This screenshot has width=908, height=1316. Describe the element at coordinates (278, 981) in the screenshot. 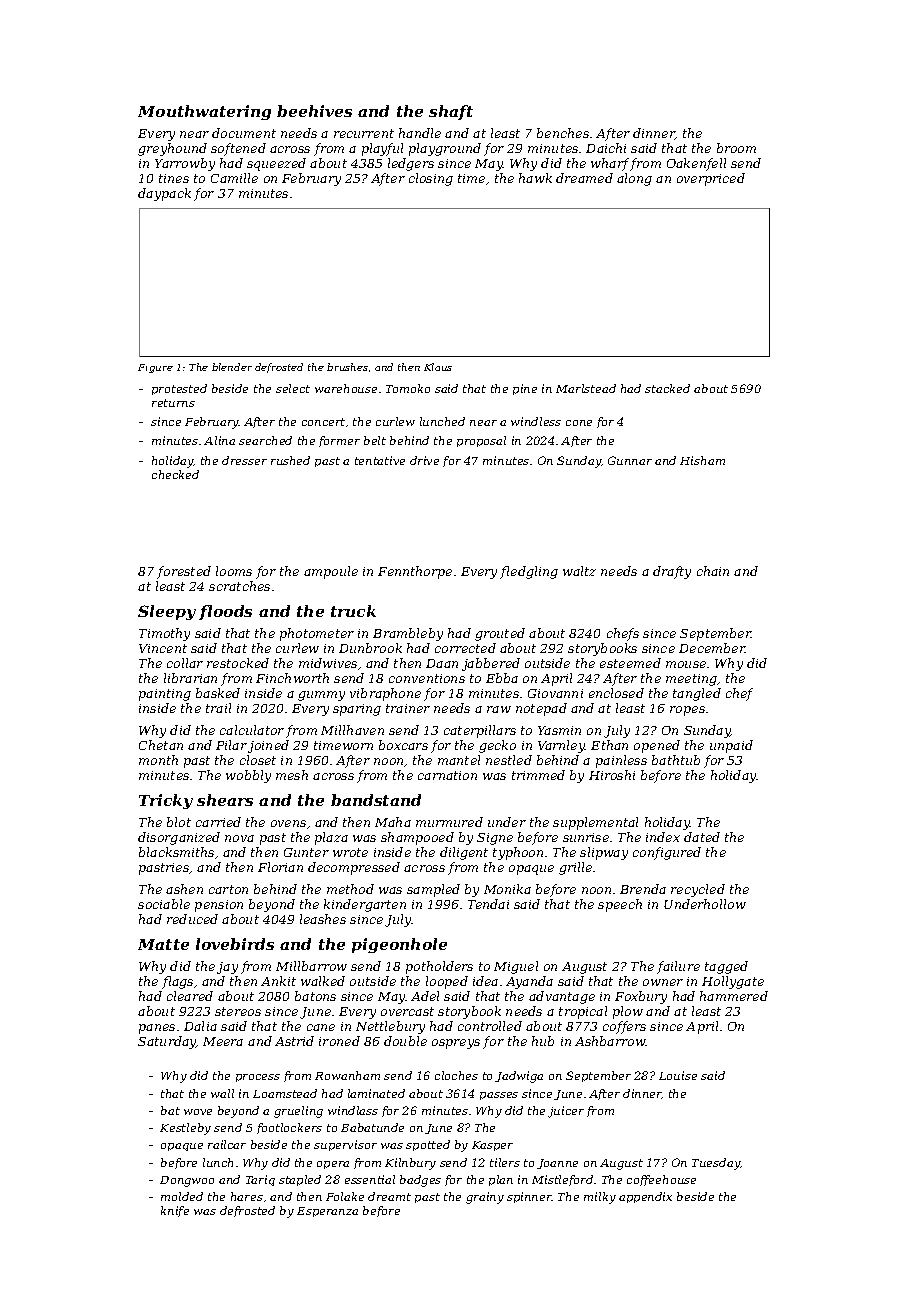

I see `Ankit` at that location.
